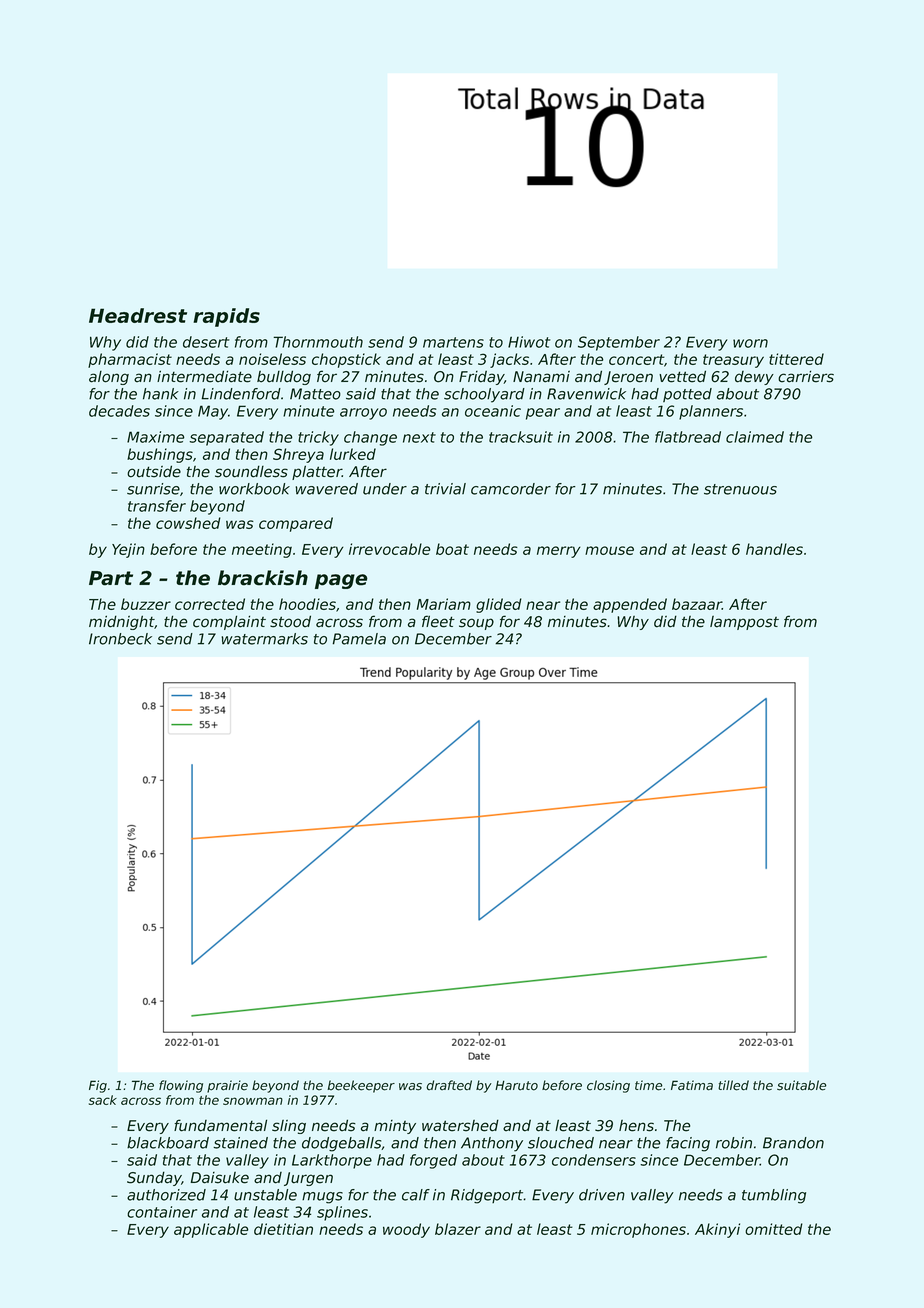 Image resolution: width=924 pixels, height=1308 pixels. I want to click on Headrest, so click(138, 315).
